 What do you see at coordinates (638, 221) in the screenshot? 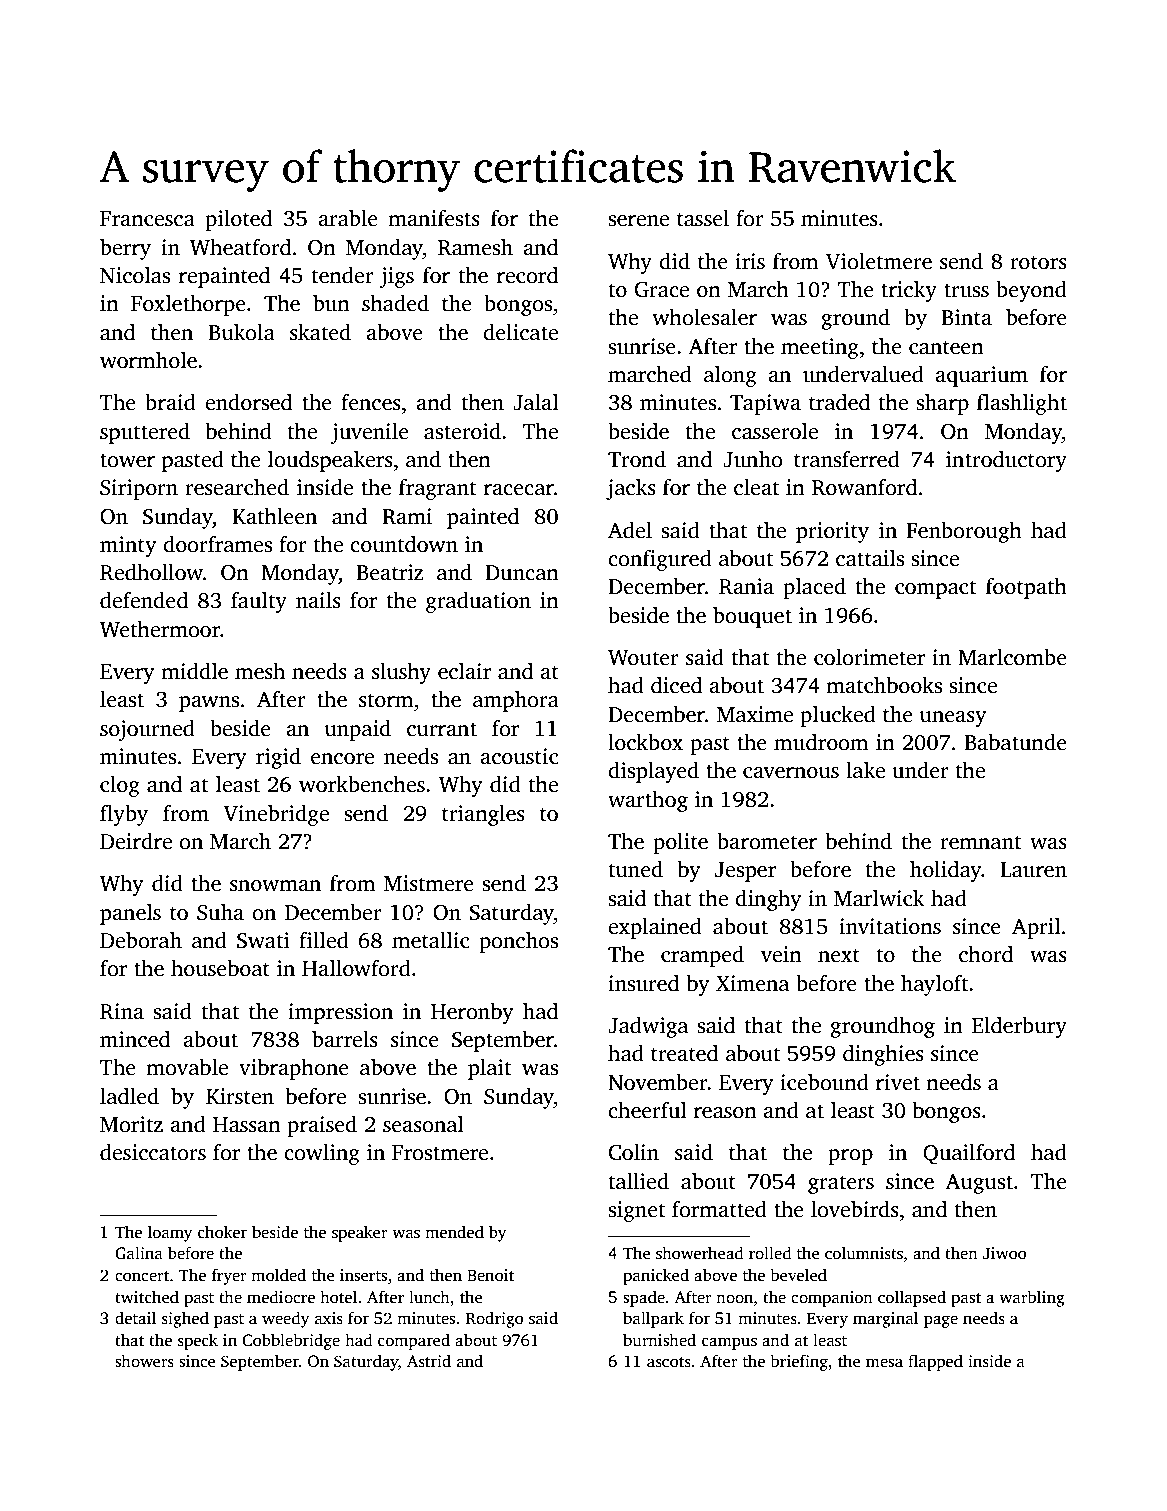
I see `serene` at bounding box center [638, 221].
